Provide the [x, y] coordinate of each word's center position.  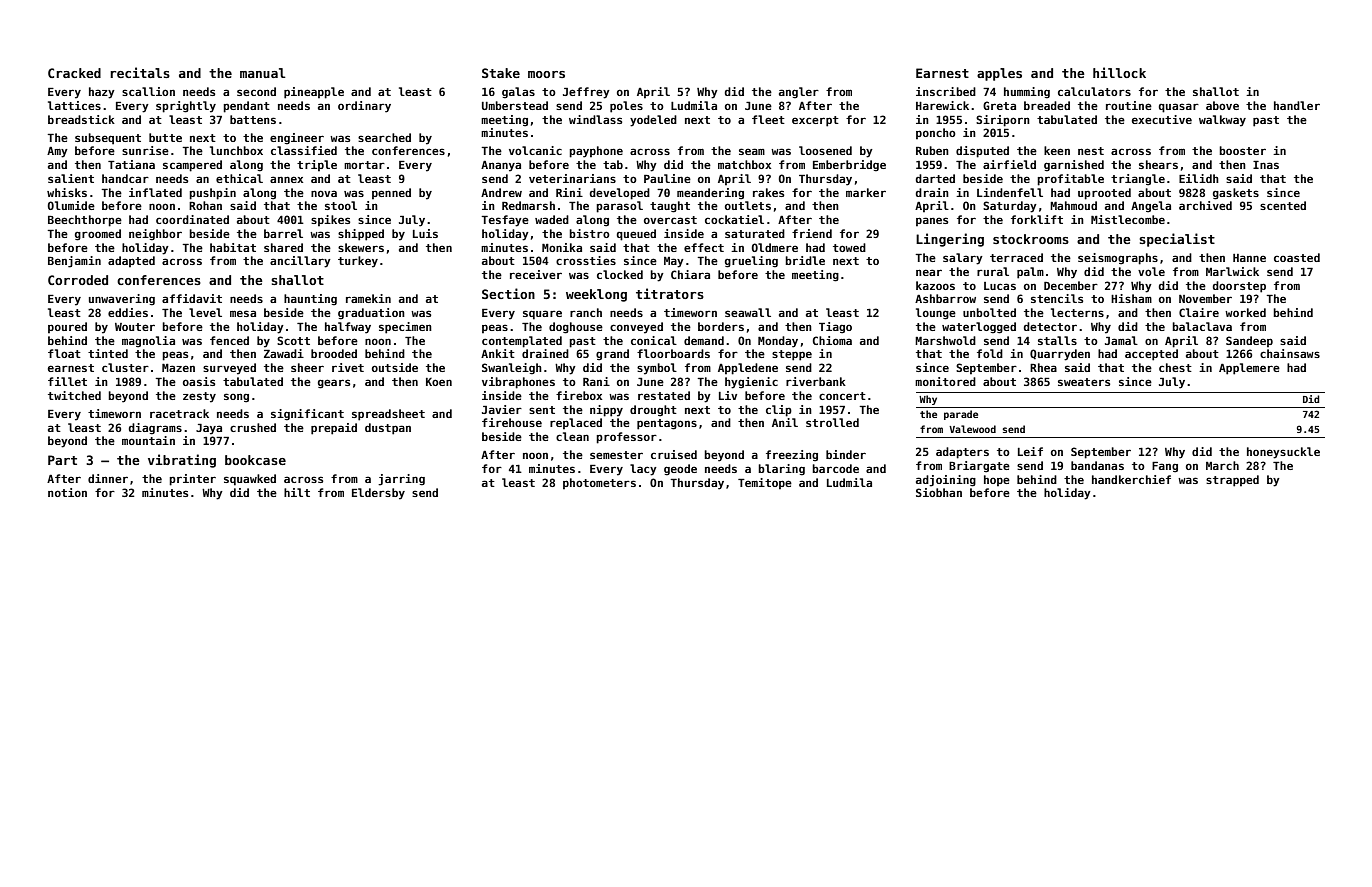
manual [263, 73]
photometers [599, 483]
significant [307, 415]
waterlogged [979, 328]
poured [67, 327]
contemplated [522, 342]
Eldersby [378, 494]
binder [846, 454]
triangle [1138, 180]
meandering [710, 194]
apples [999, 74]
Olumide [71, 205]
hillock [1119, 72]
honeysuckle [1283, 453]
